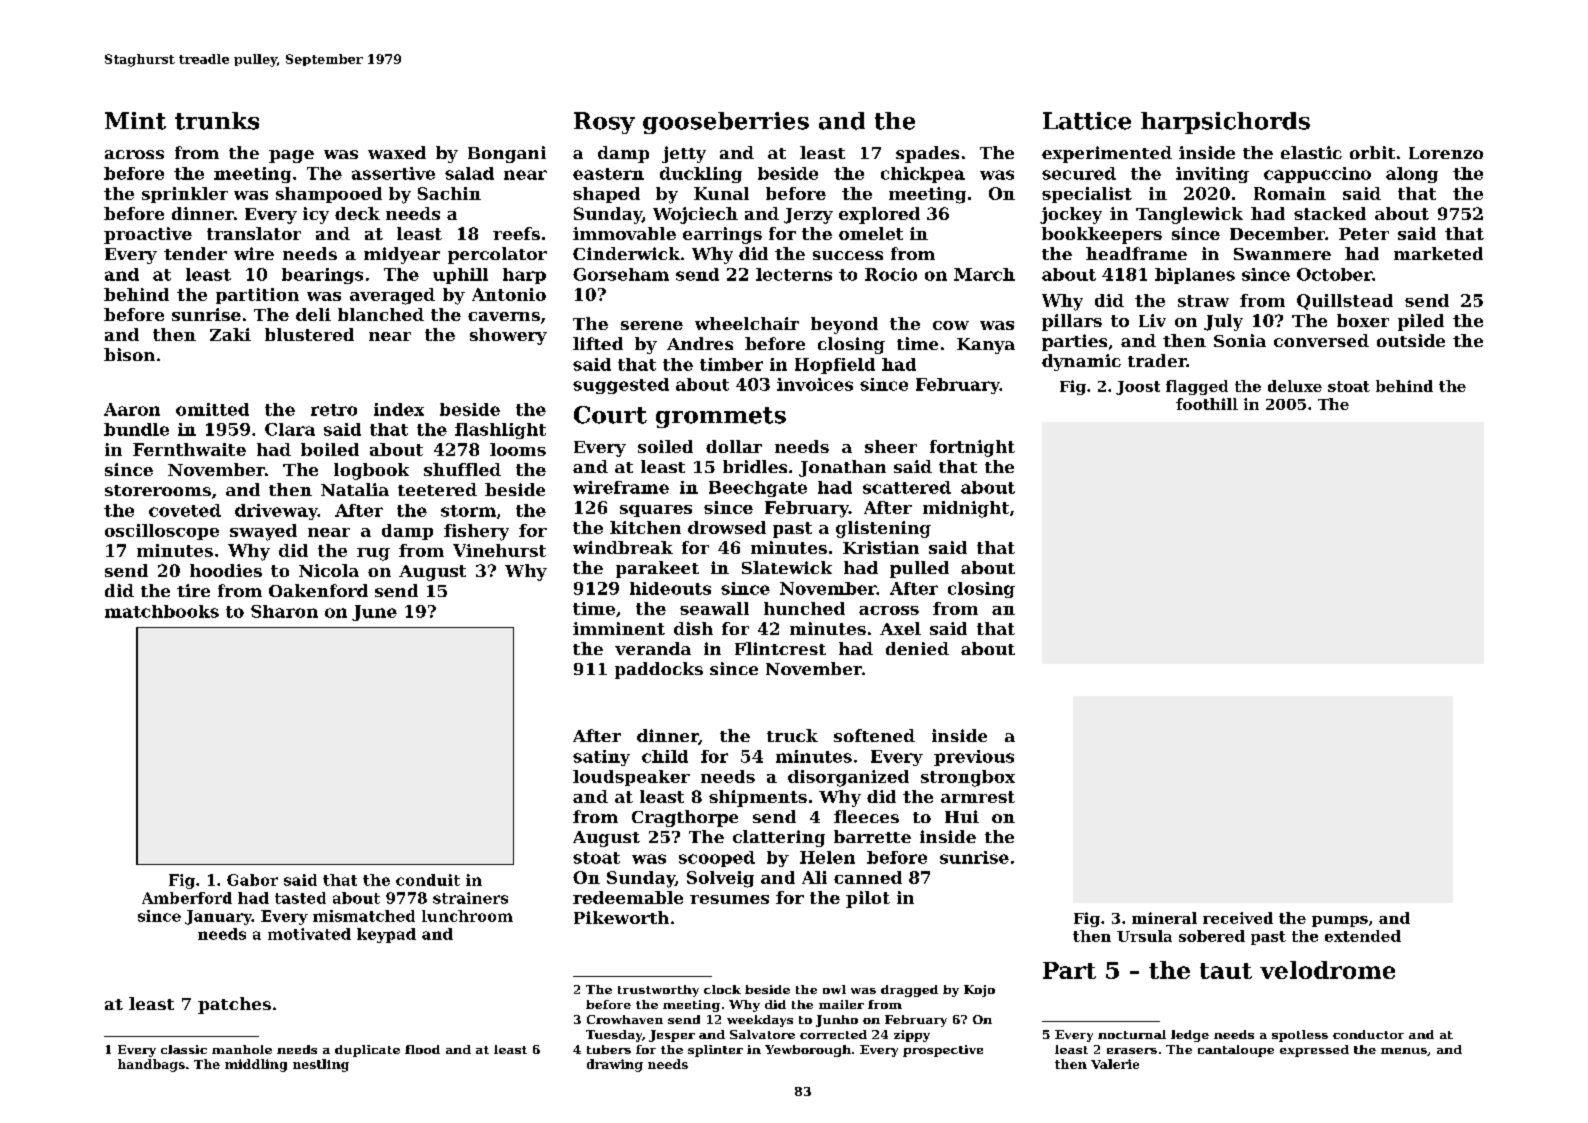 The image size is (1588, 1123). I want to click on June, so click(374, 613).
